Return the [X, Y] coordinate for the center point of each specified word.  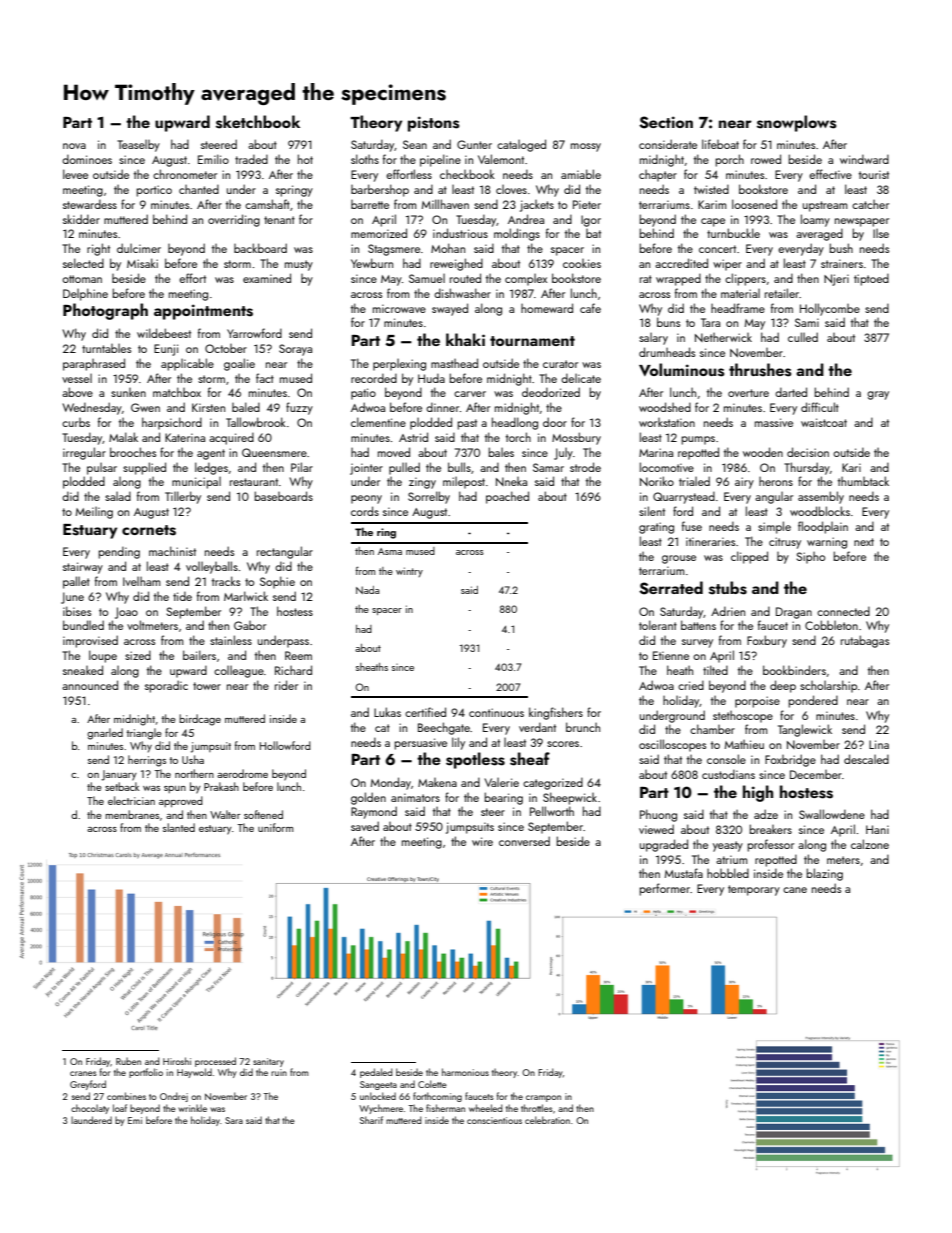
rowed [766, 159]
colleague [239, 672]
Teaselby [138, 146]
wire [482, 841]
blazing [824, 874]
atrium [732, 859]
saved [365, 826]
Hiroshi [177, 1061]
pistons [433, 124]
